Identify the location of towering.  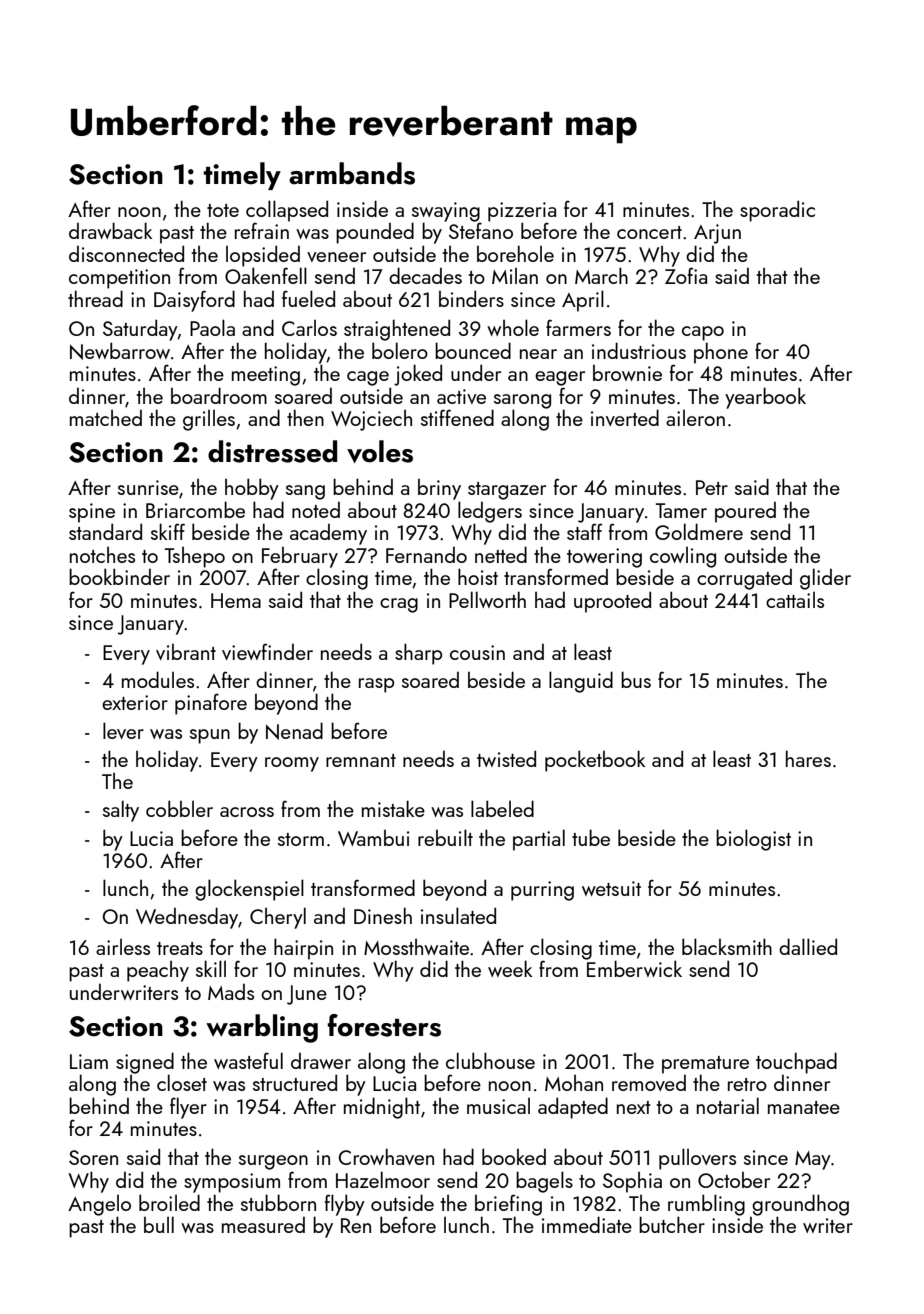
(604, 558).
